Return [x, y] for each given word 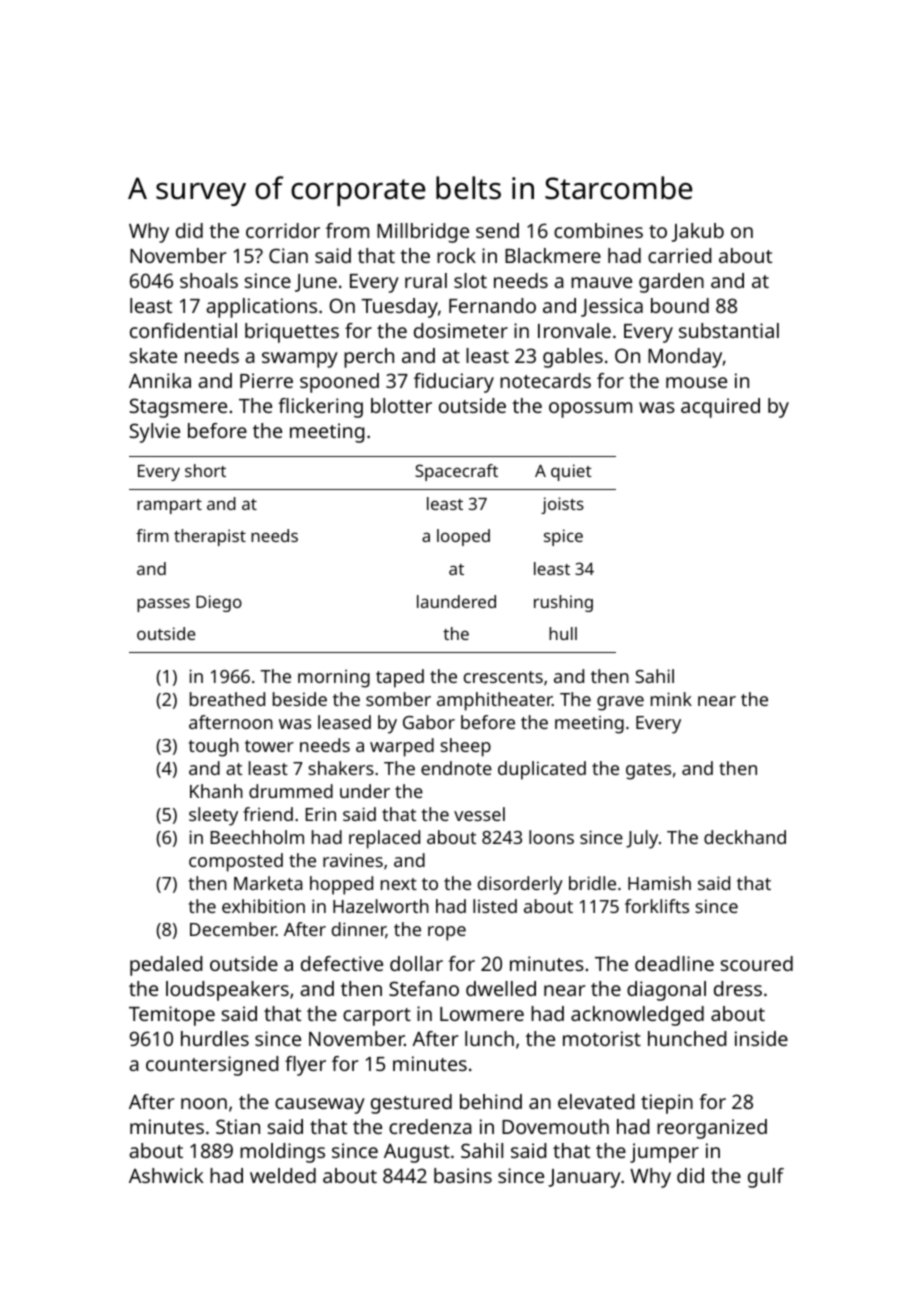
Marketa [268, 883]
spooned [339, 383]
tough [214, 747]
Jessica [612, 307]
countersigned [212, 1066]
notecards [545, 380]
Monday [685, 358]
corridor [283, 230]
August [417, 1153]
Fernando [492, 305]
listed [495, 906]
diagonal [666, 991]
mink [671, 699]
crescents [503, 677]
